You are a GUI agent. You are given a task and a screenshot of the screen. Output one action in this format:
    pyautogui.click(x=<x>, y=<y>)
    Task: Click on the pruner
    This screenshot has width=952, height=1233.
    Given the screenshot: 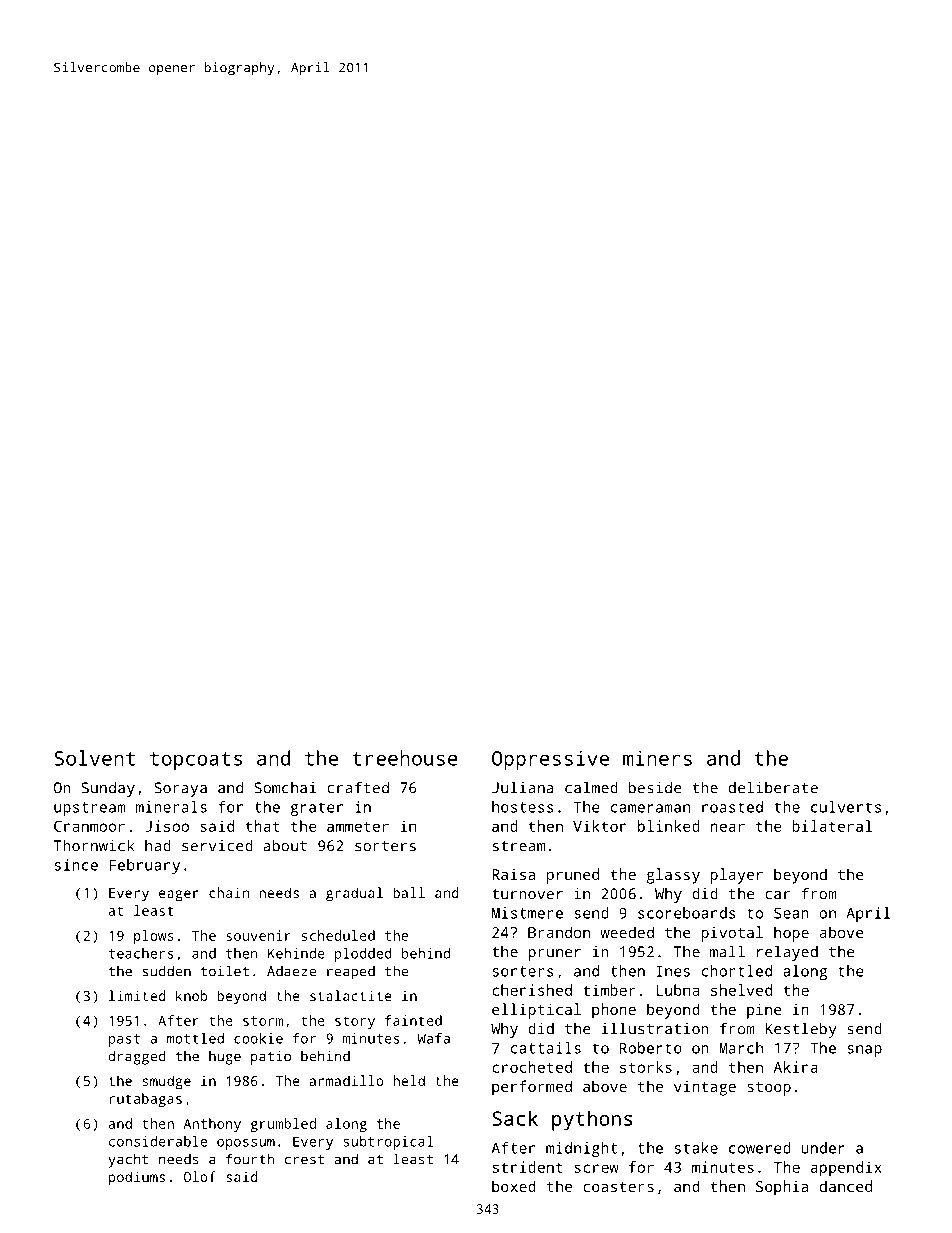 What is the action you would take?
    pyautogui.click(x=554, y=955)
